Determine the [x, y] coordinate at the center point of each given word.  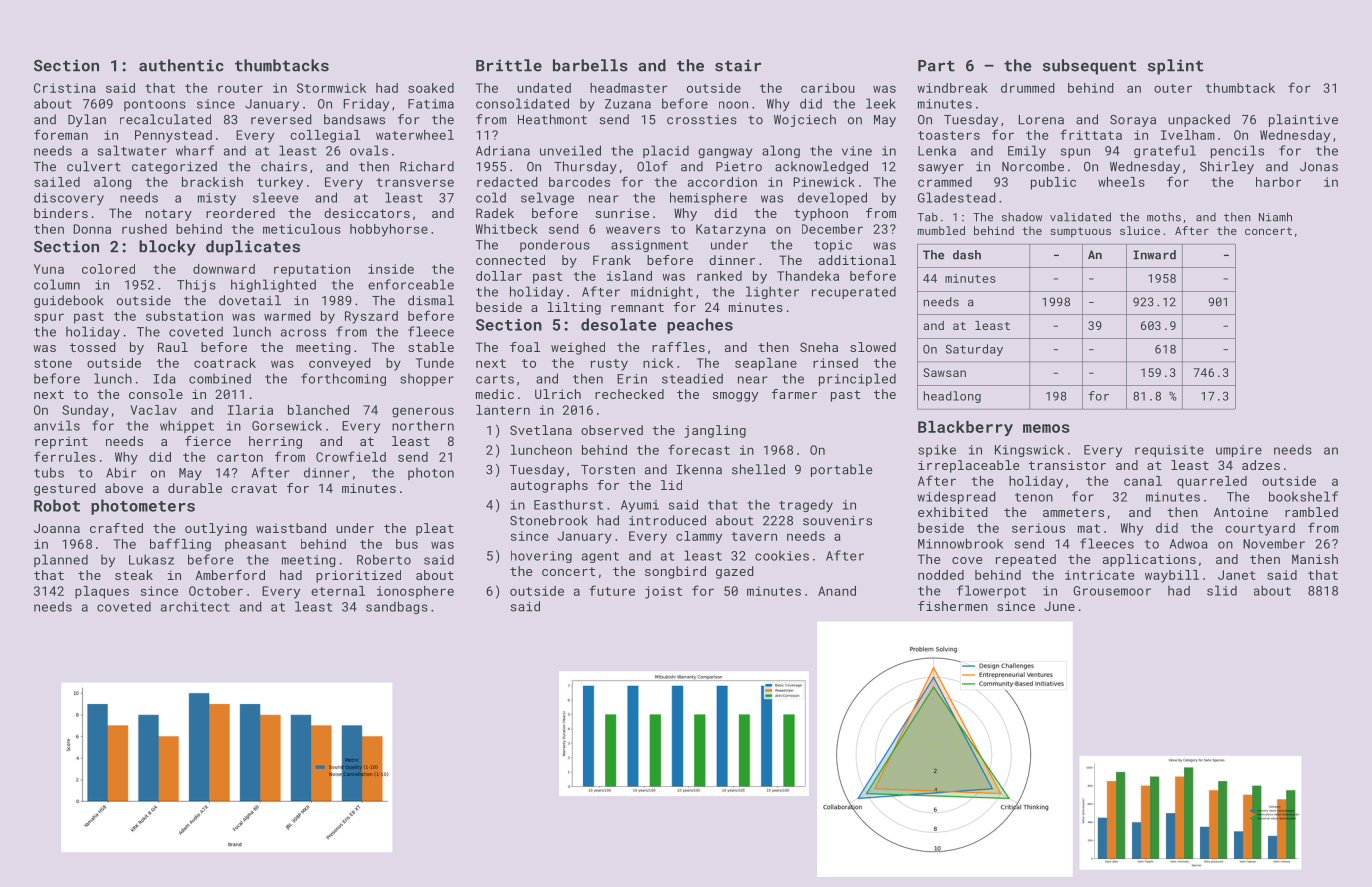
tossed [93, 347]
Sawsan [944, 372]
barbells [590, 65]
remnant [637, 307]
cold [491, 197]
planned [61, 560]
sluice [1140, 230]
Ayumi [640, 506]
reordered [240, 213]
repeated [1026, 560]
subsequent [1090, 67]
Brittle [509, 65]
